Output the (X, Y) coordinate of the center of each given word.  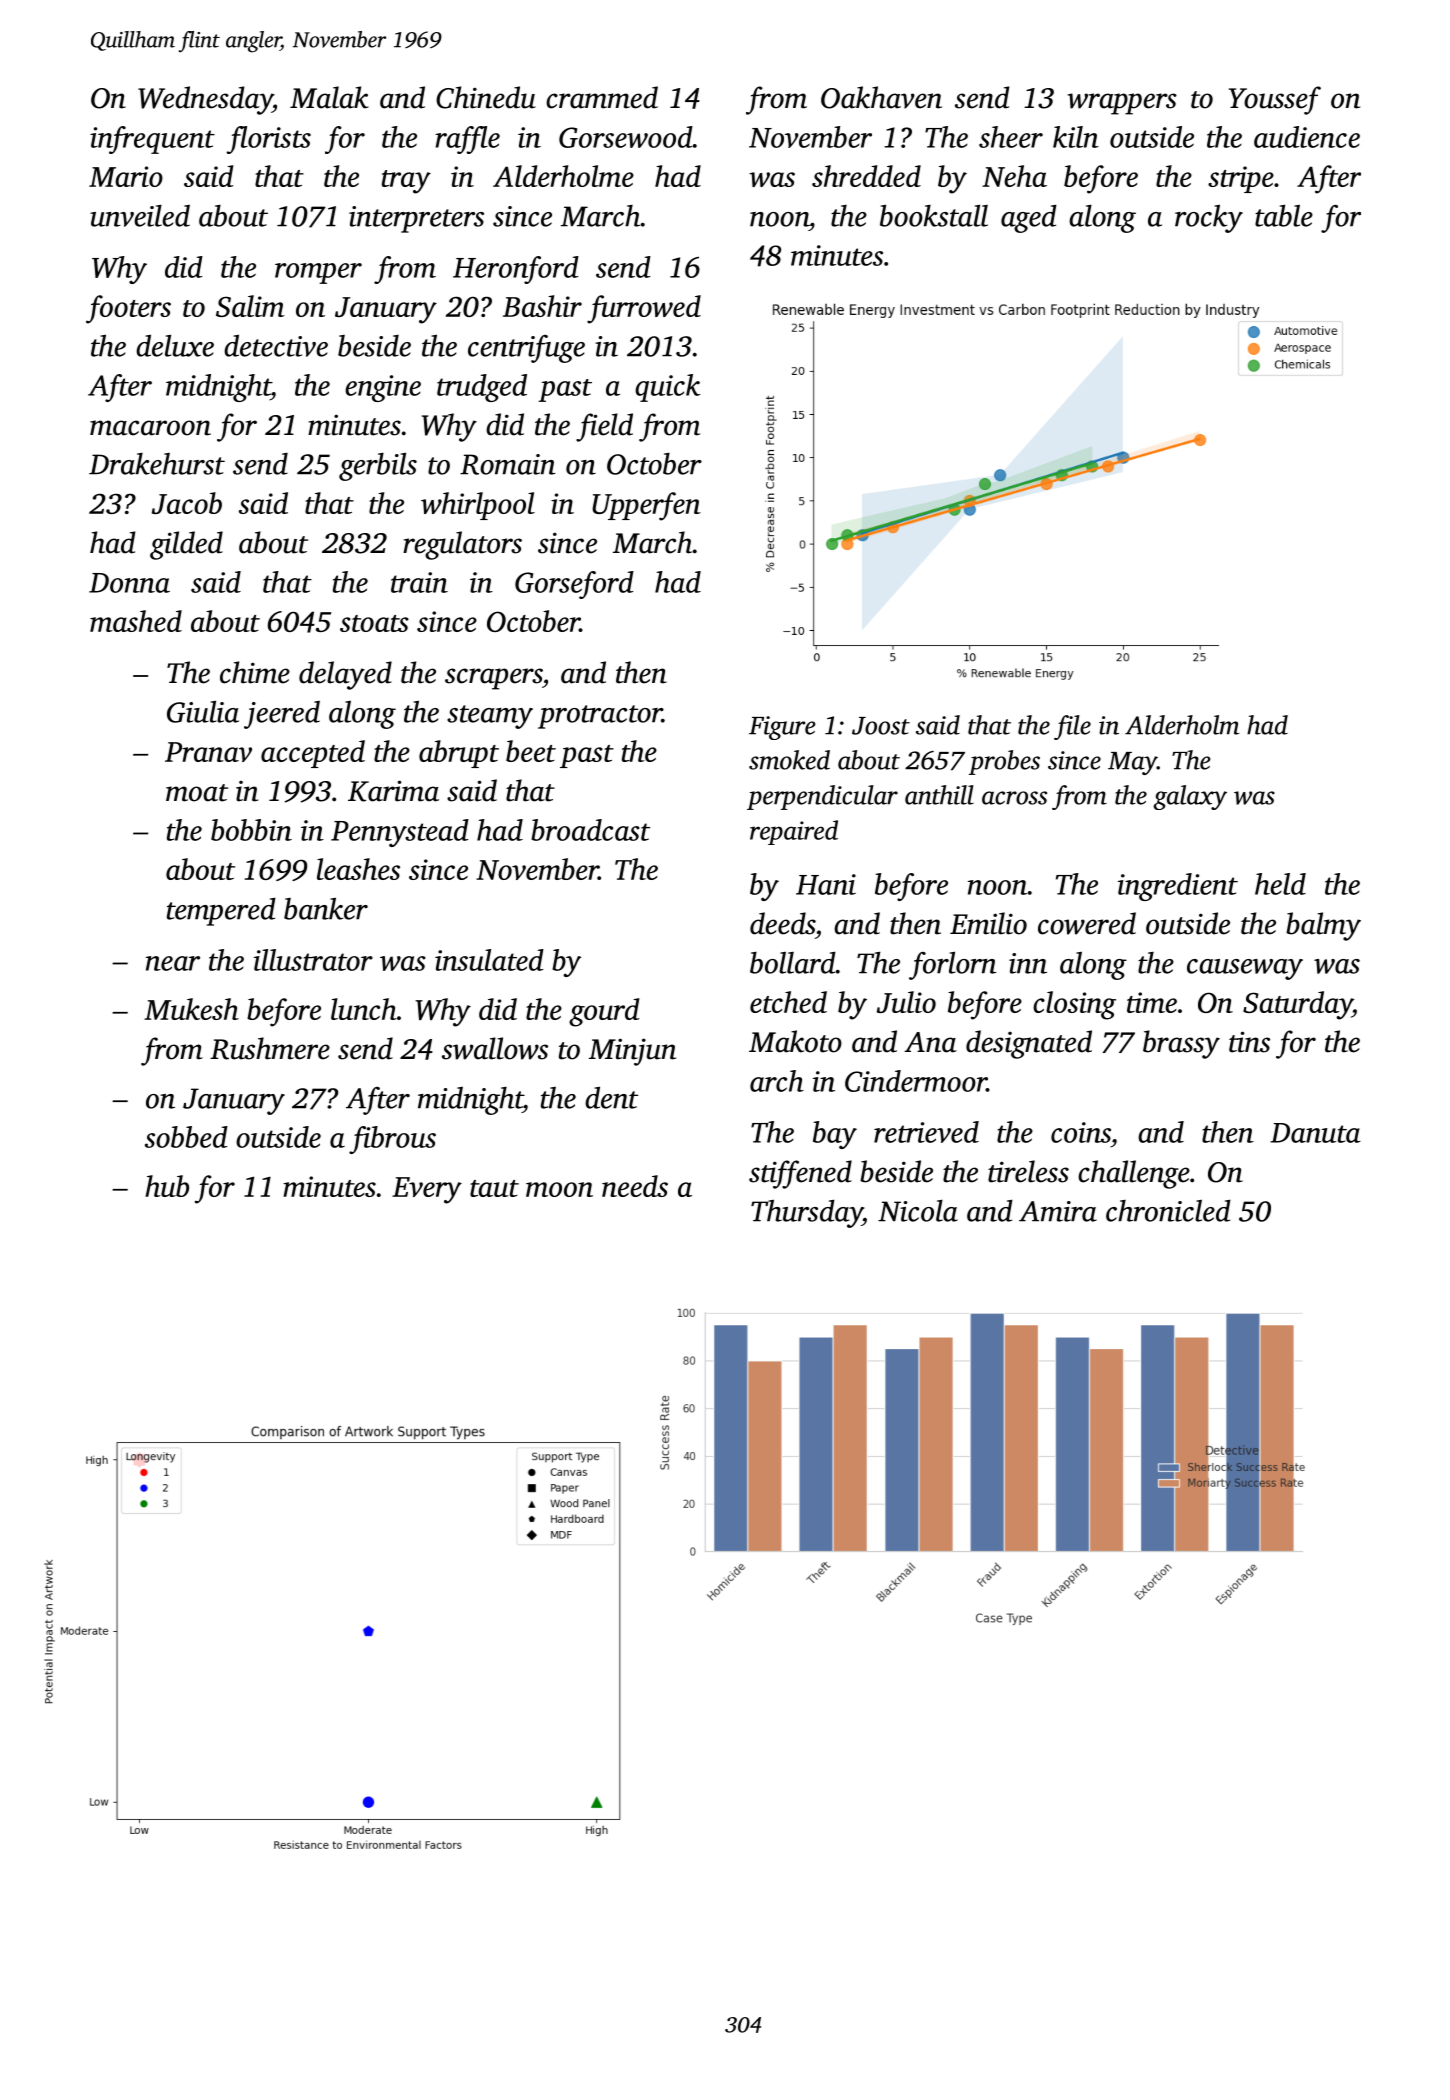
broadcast (590, 830)
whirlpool (478, 506)
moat (197, 793)
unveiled (140, 216)
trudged (482, 388)
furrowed (644, 309)
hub (167, 1186)
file (1072, 727)
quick (667, 388)
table (1284, 216)
